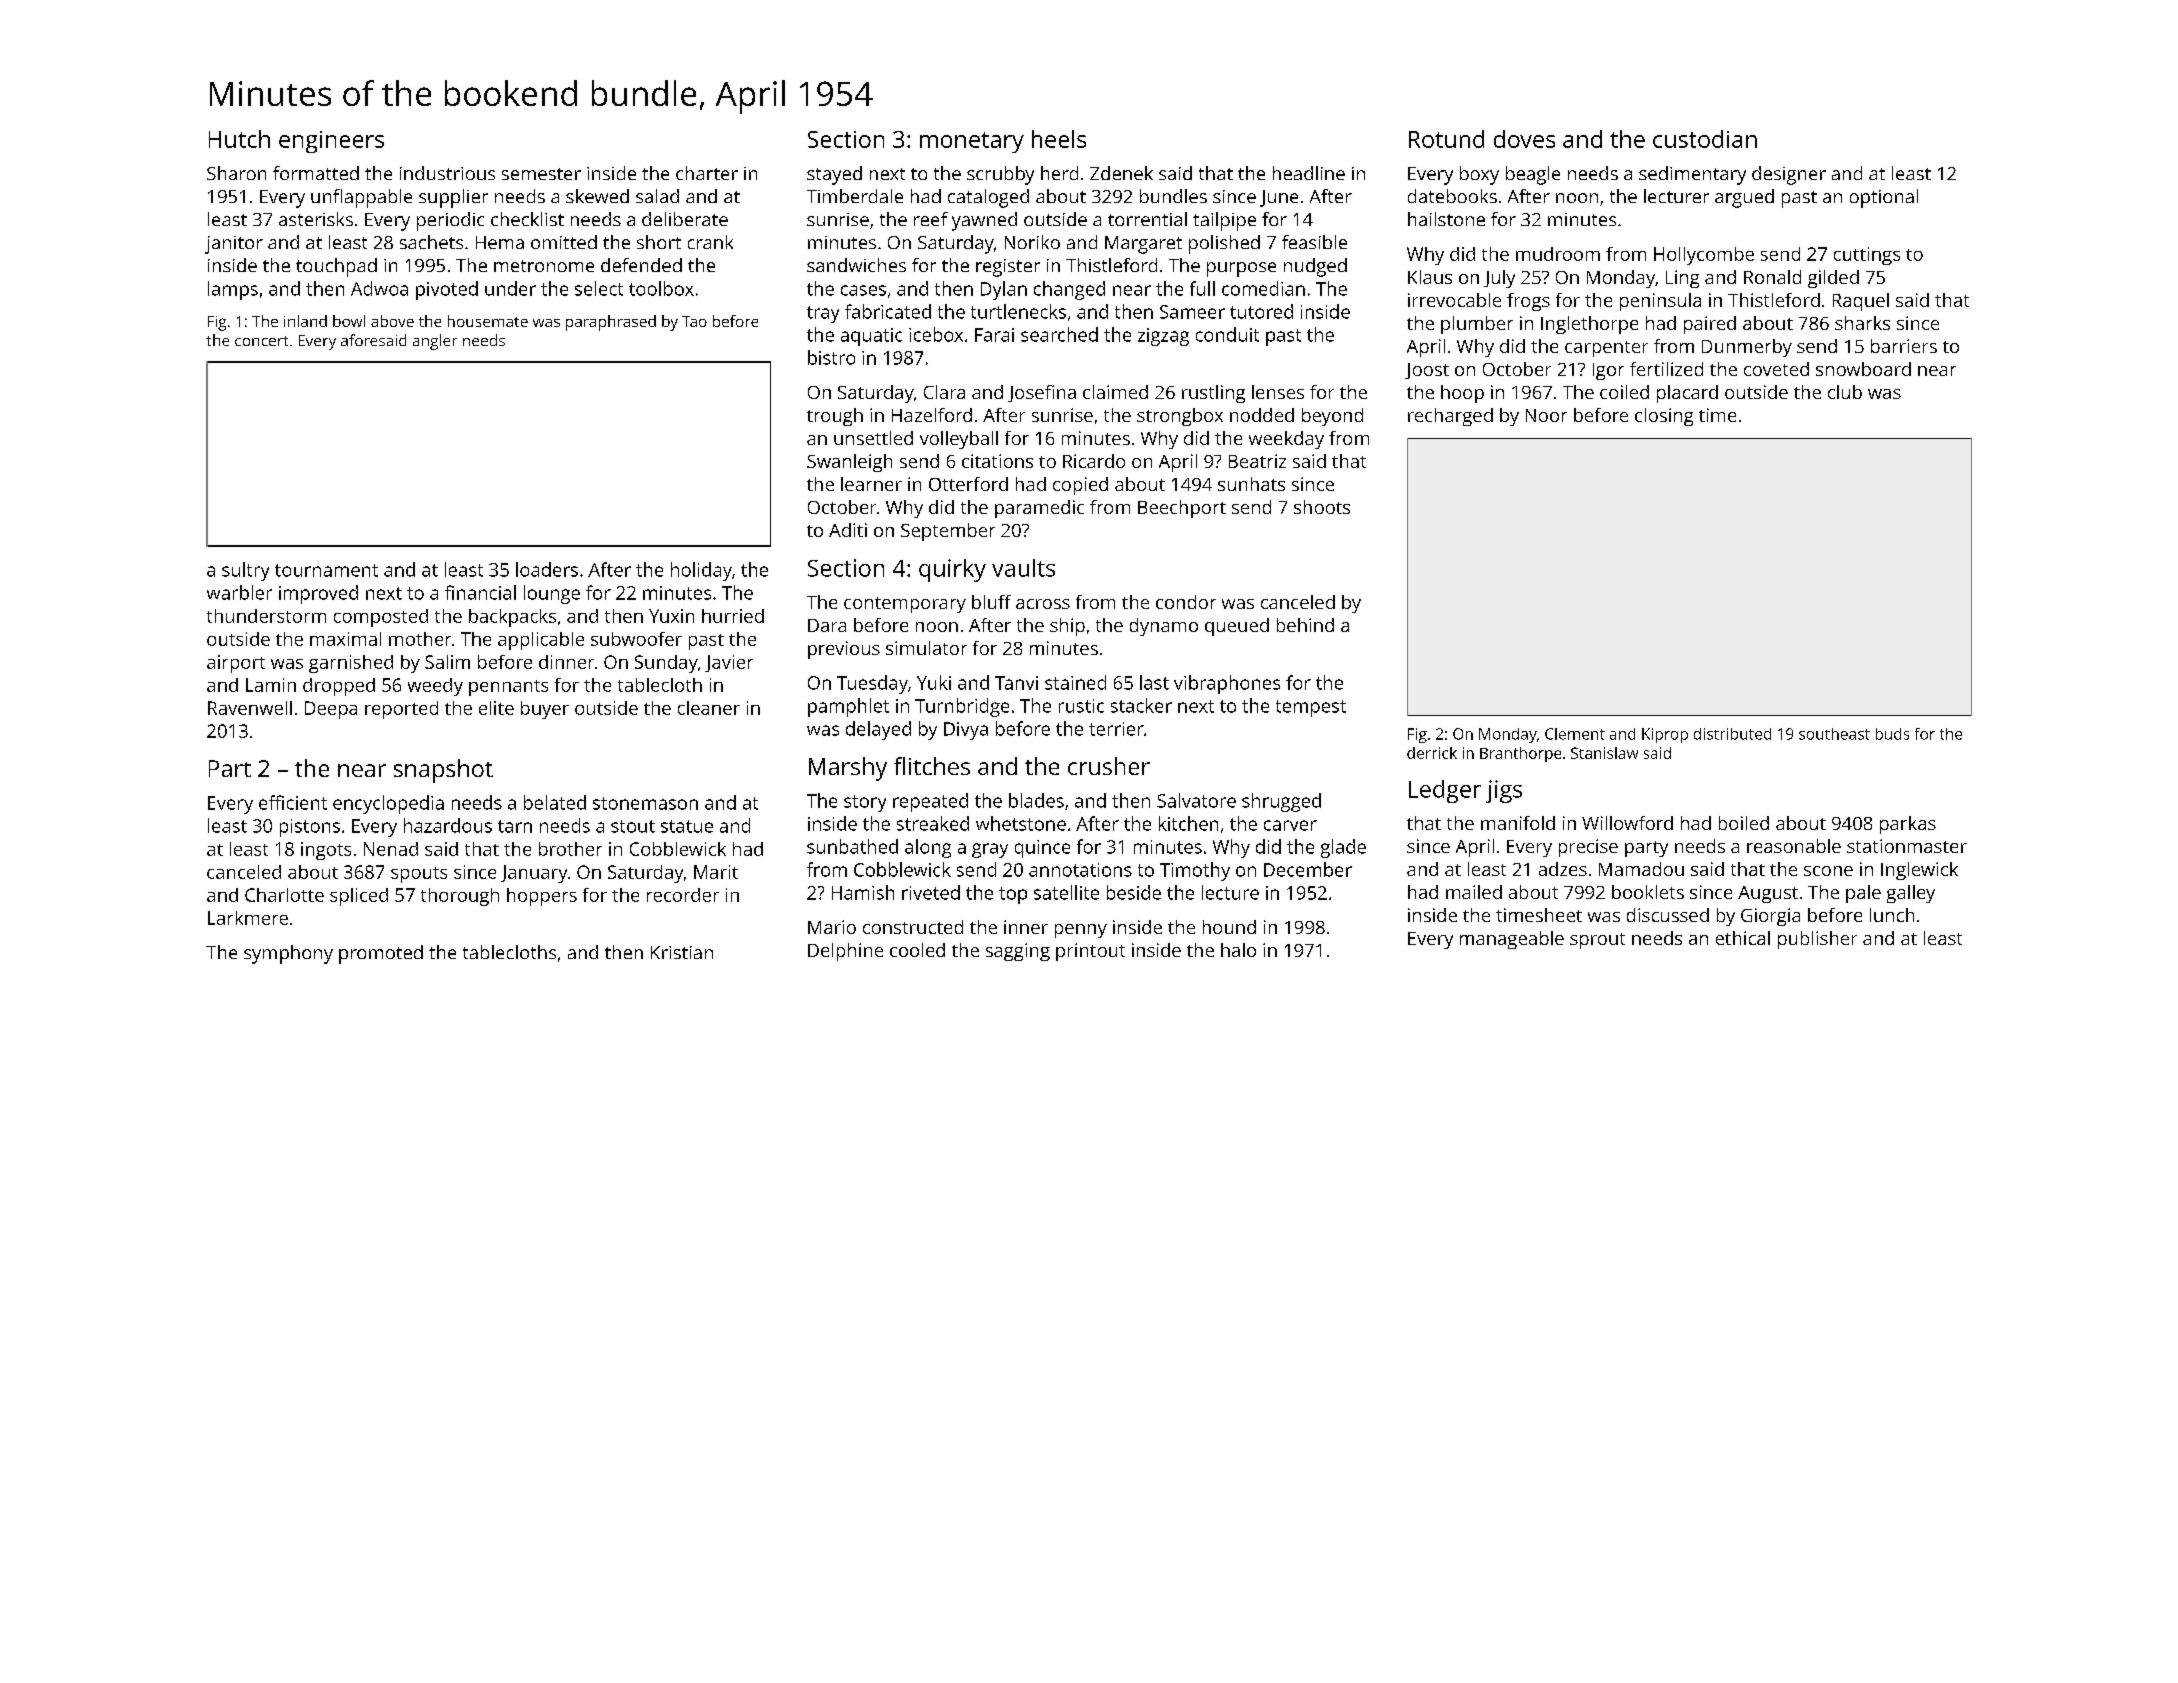 The height and width of the document is (1683, 2178). What do you see at coordinates (1705, 139) in the document?
I see `custodian` at bounding box center [1705, 139].
